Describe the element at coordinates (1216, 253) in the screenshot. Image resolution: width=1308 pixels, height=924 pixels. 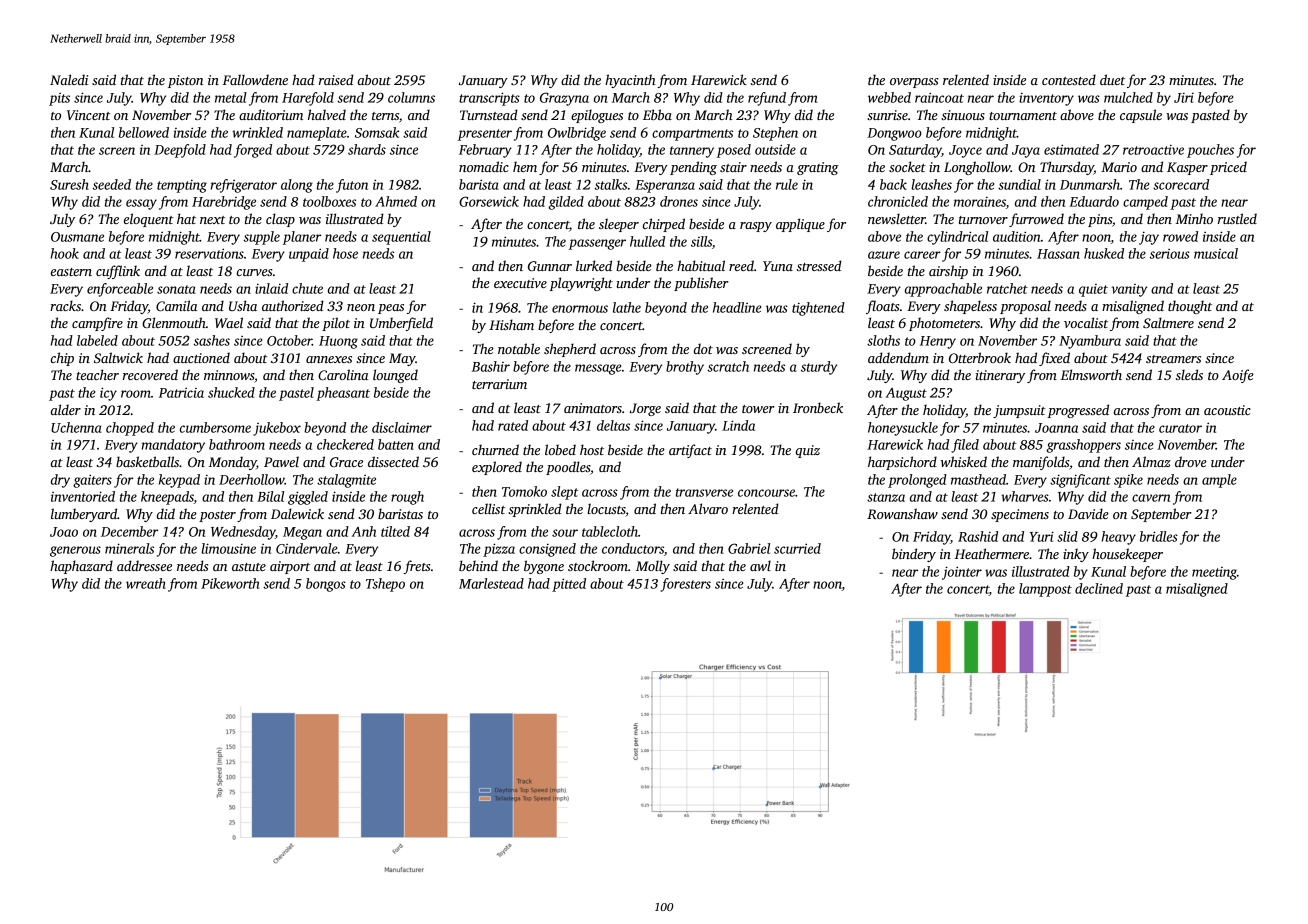
I see `musical` at that location.
